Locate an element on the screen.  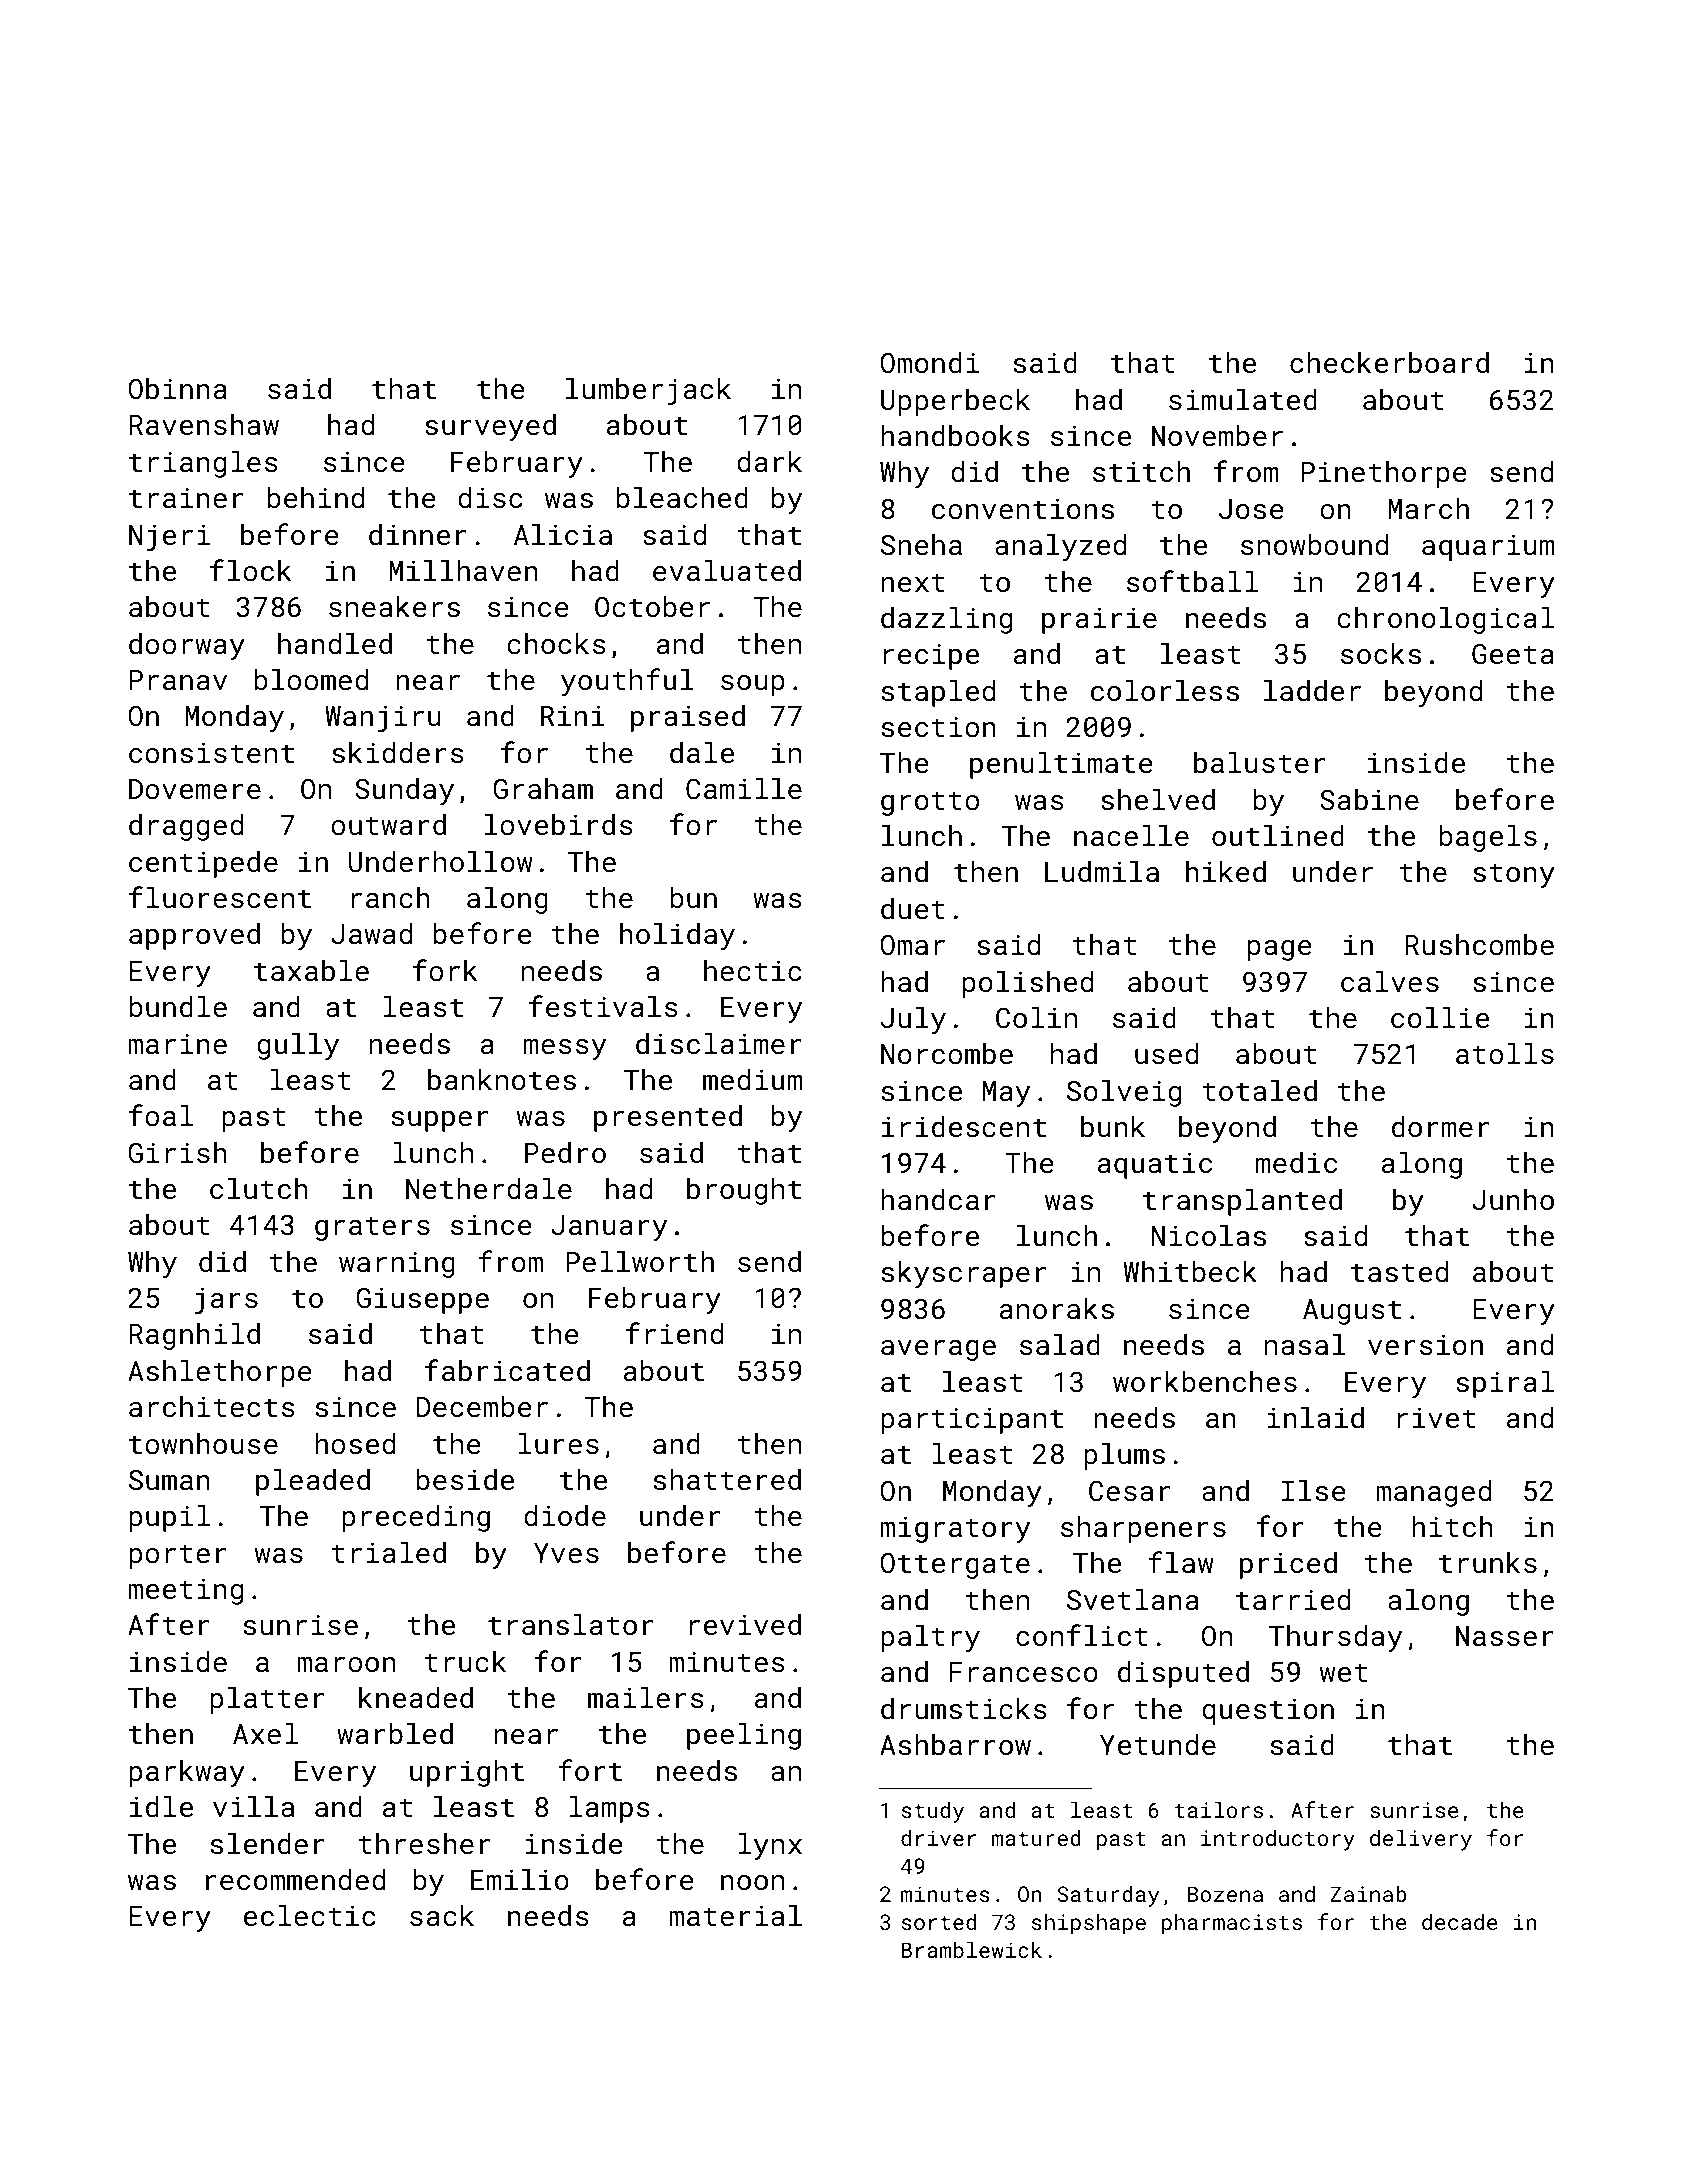
page is located at coordinates (1280, 950).
